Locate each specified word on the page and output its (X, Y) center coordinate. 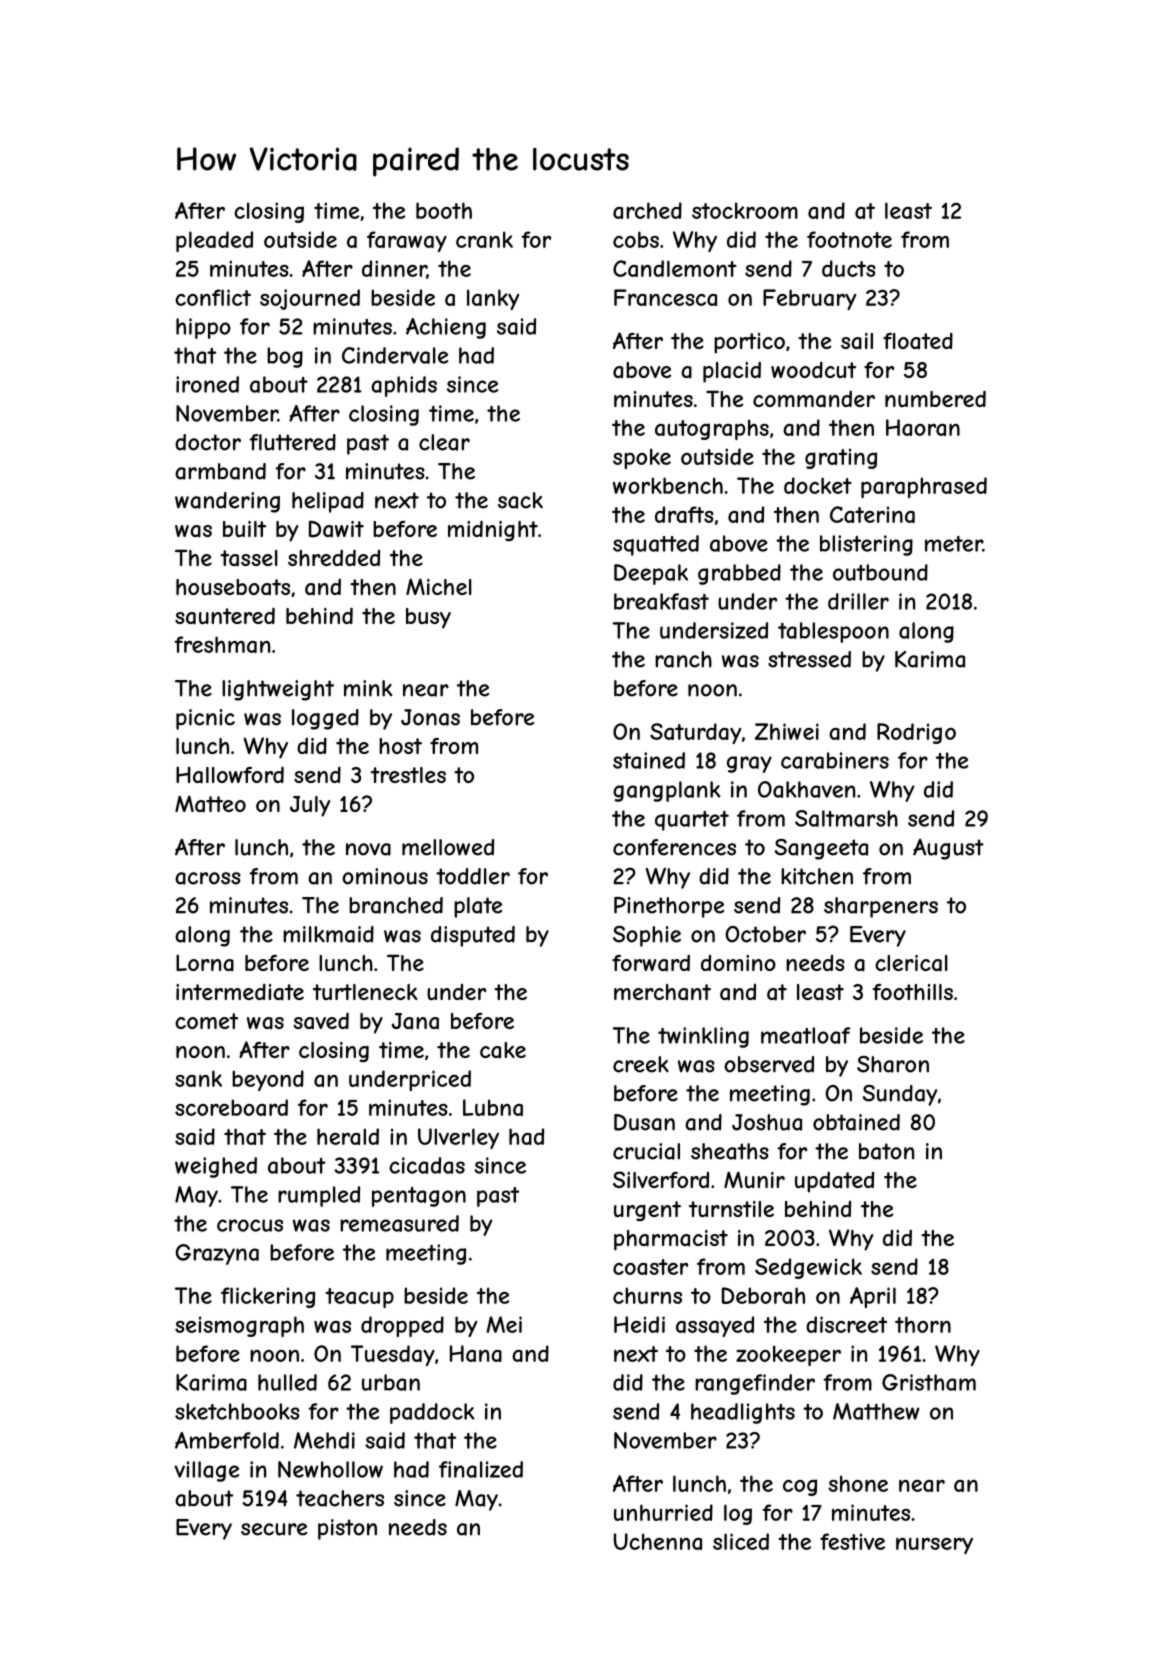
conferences (674, 847)
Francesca (665, 297)
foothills (913, 992)
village (206, 1471)
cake (503, 1050)
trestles (408, 775)
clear (444, 442)
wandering (227, 502)
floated (918, 341)
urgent (647, 1211)
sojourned (310, 299)
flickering (268, 1297)
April (873, 1297)
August (948, 849)
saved (321, 1021)
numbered (935, 398)
